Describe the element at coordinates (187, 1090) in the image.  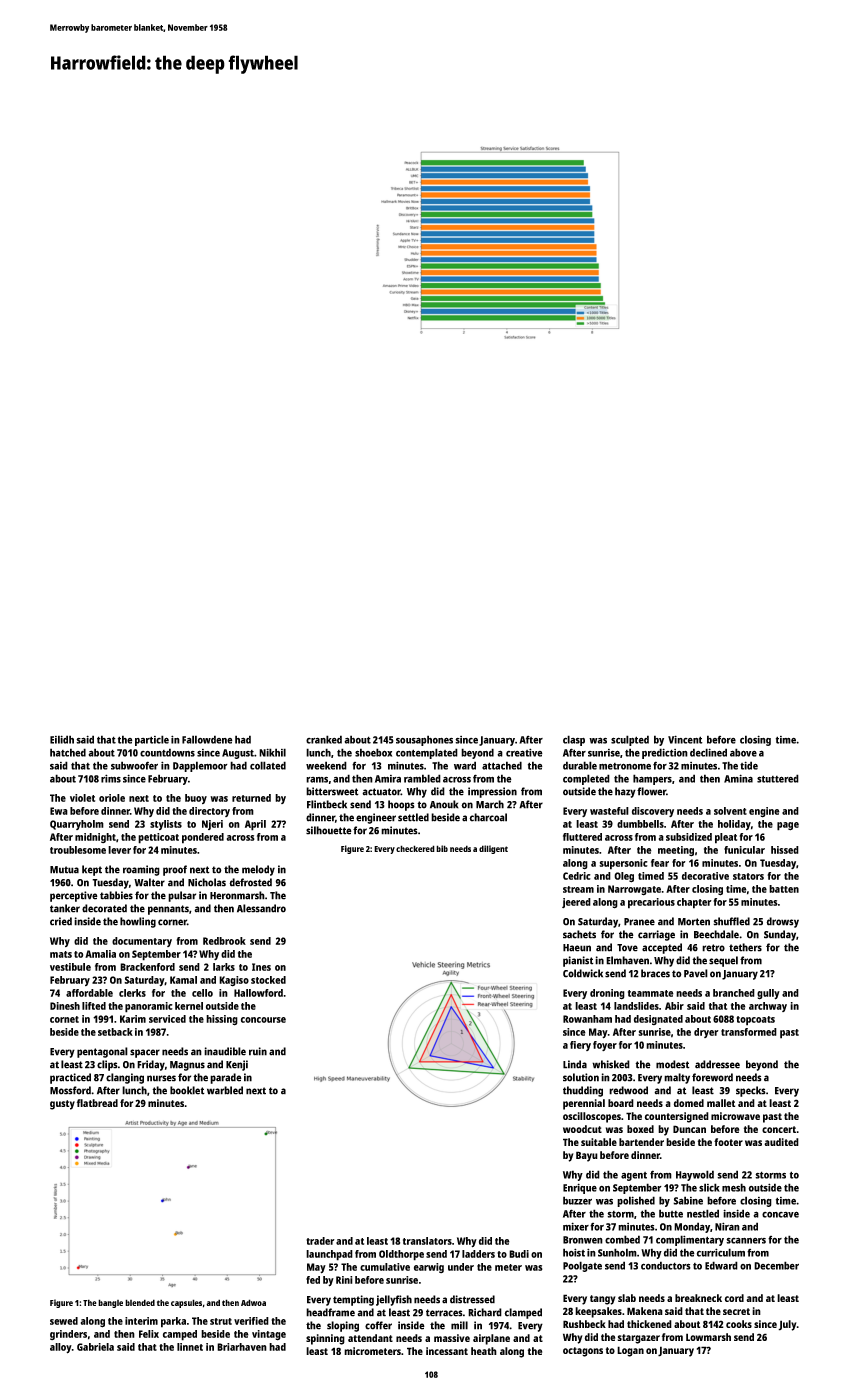
I see `booklet` at that location.
